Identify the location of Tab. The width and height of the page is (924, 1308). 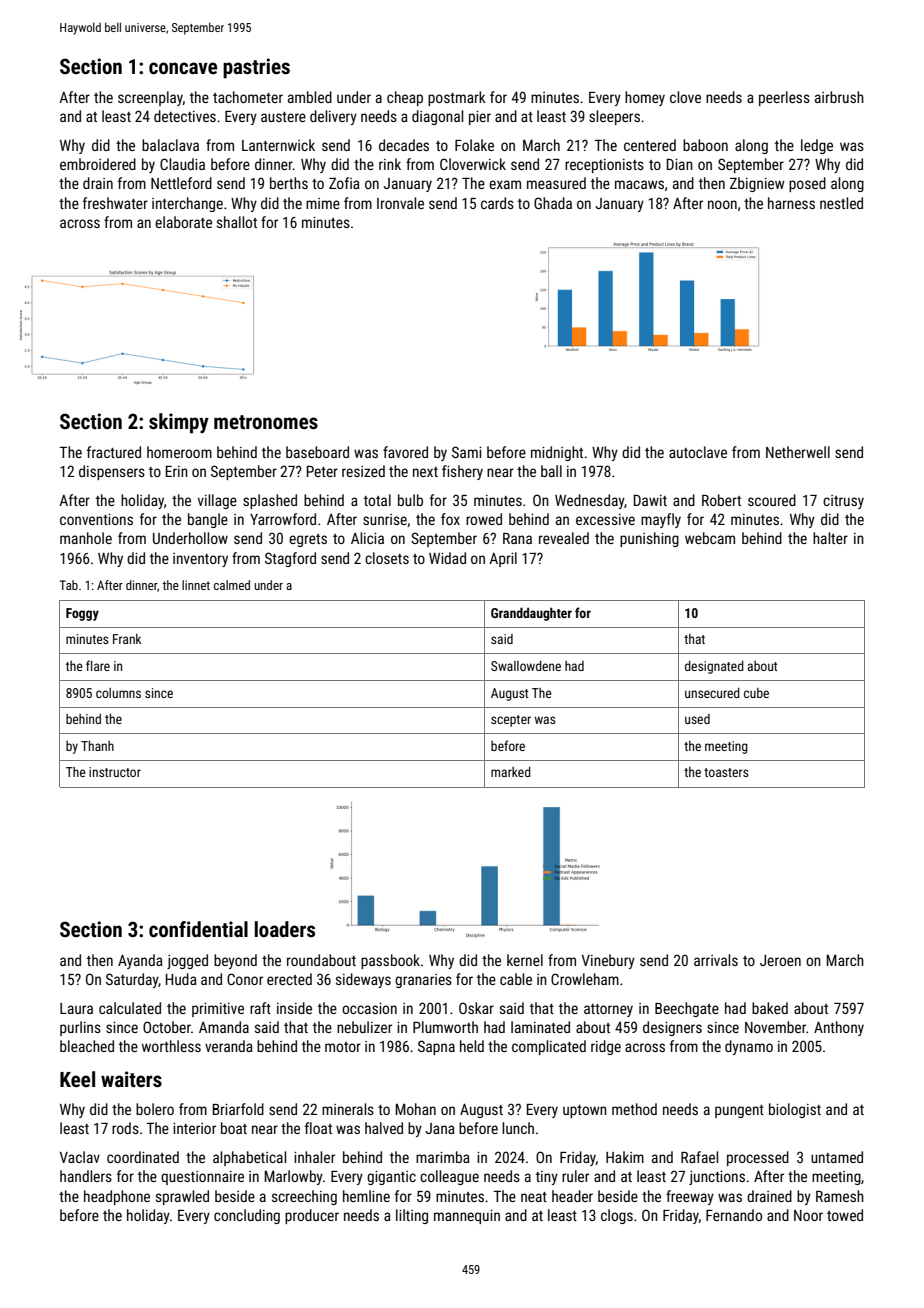
(69, 585).
